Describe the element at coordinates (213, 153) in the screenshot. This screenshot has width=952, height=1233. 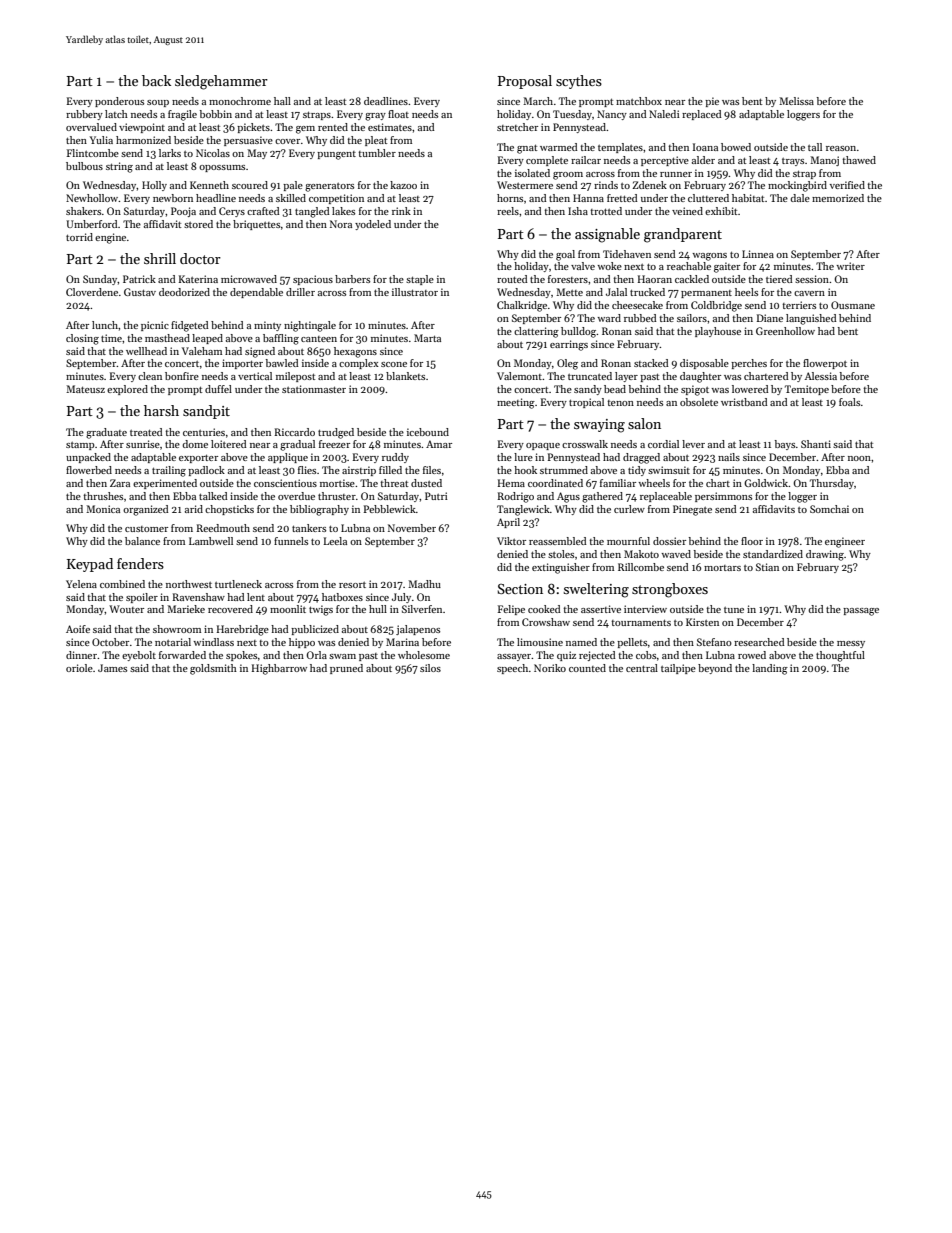
I see `Nicolas` at that location.
